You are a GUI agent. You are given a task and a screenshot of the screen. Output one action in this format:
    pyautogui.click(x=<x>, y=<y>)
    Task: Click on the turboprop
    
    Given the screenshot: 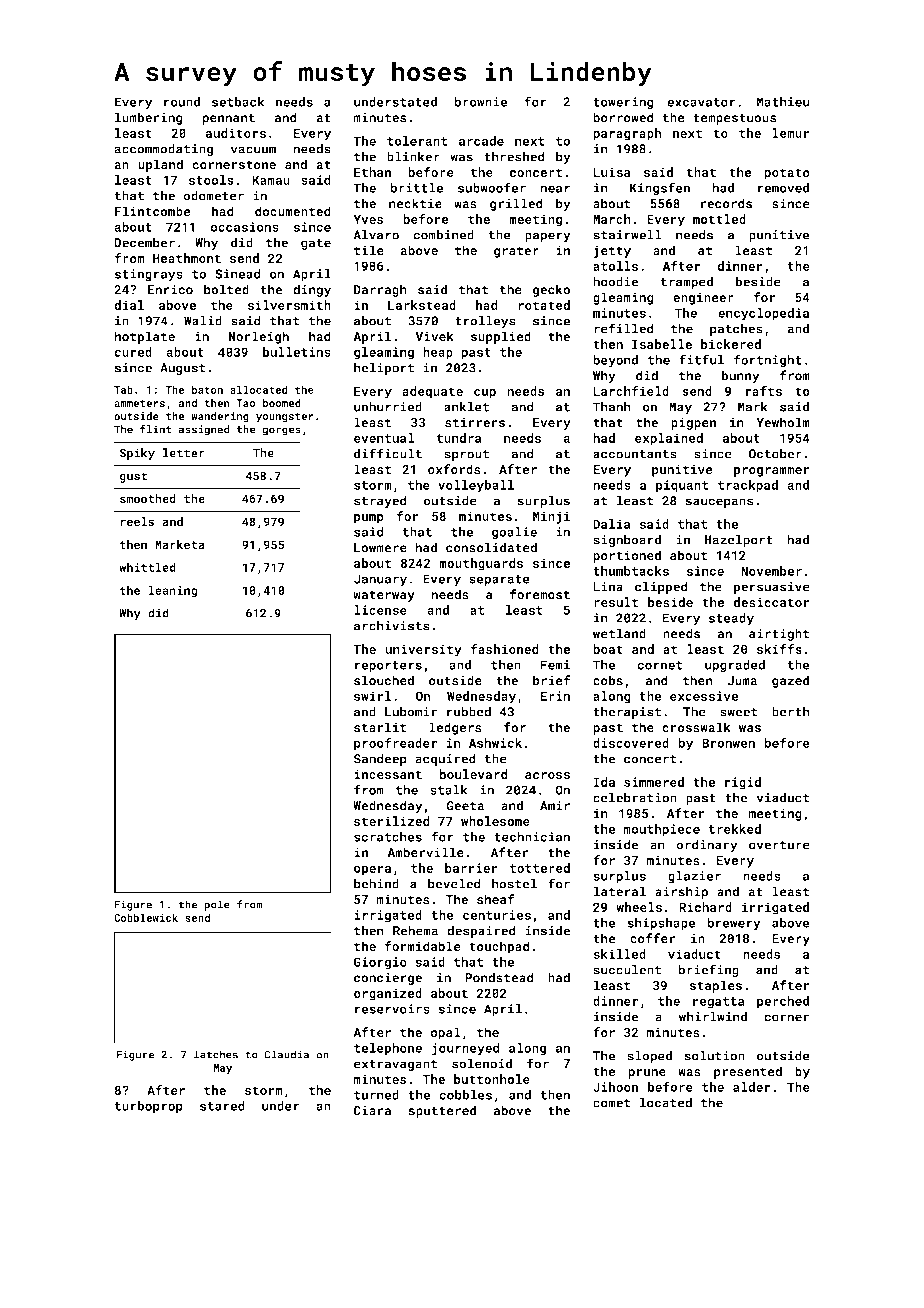 What is the action you would take?
    pyautogui.click(x=148, y=1107)
